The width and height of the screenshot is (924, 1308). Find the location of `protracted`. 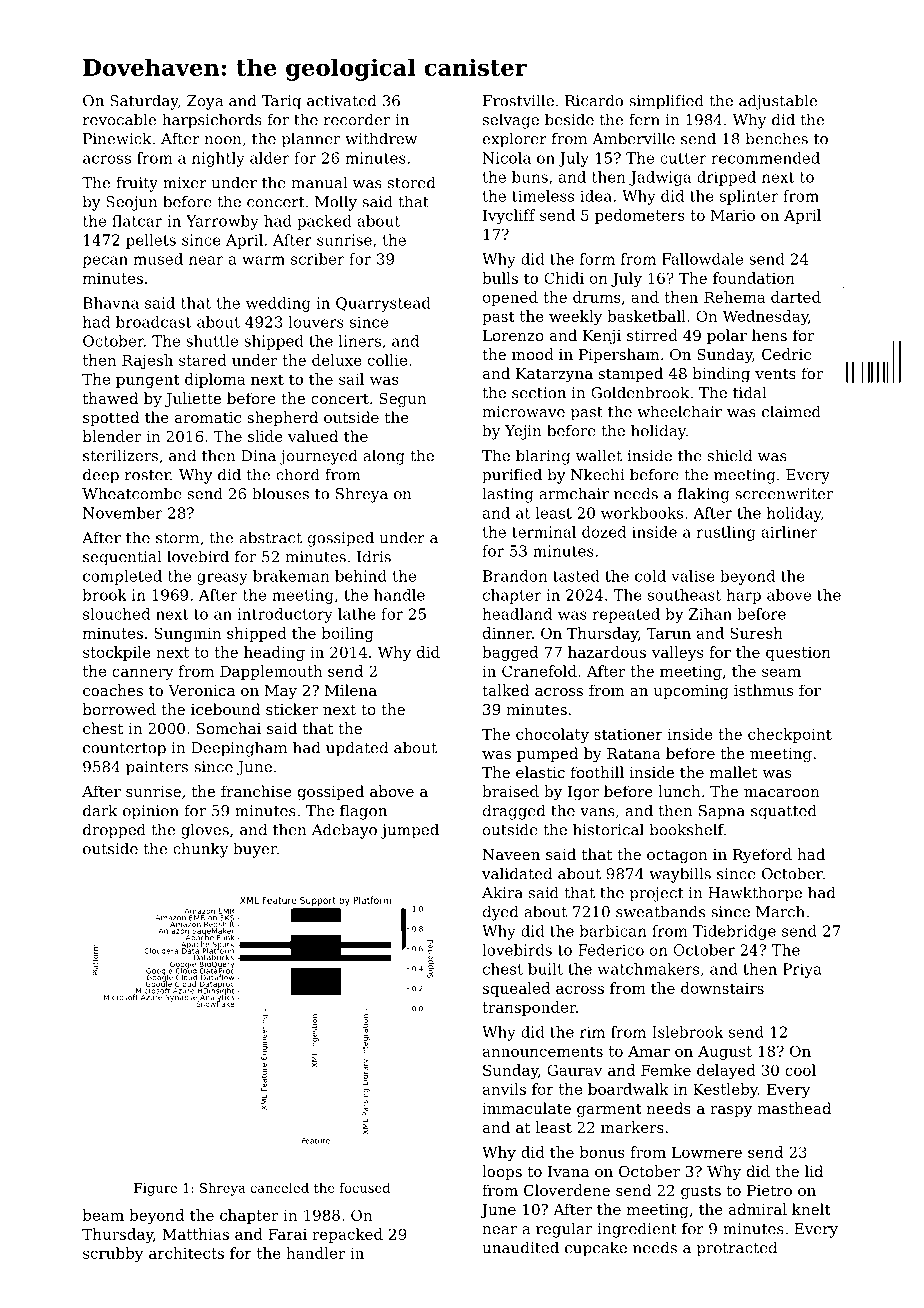

protracted is located at coordinates (737, 1249).
